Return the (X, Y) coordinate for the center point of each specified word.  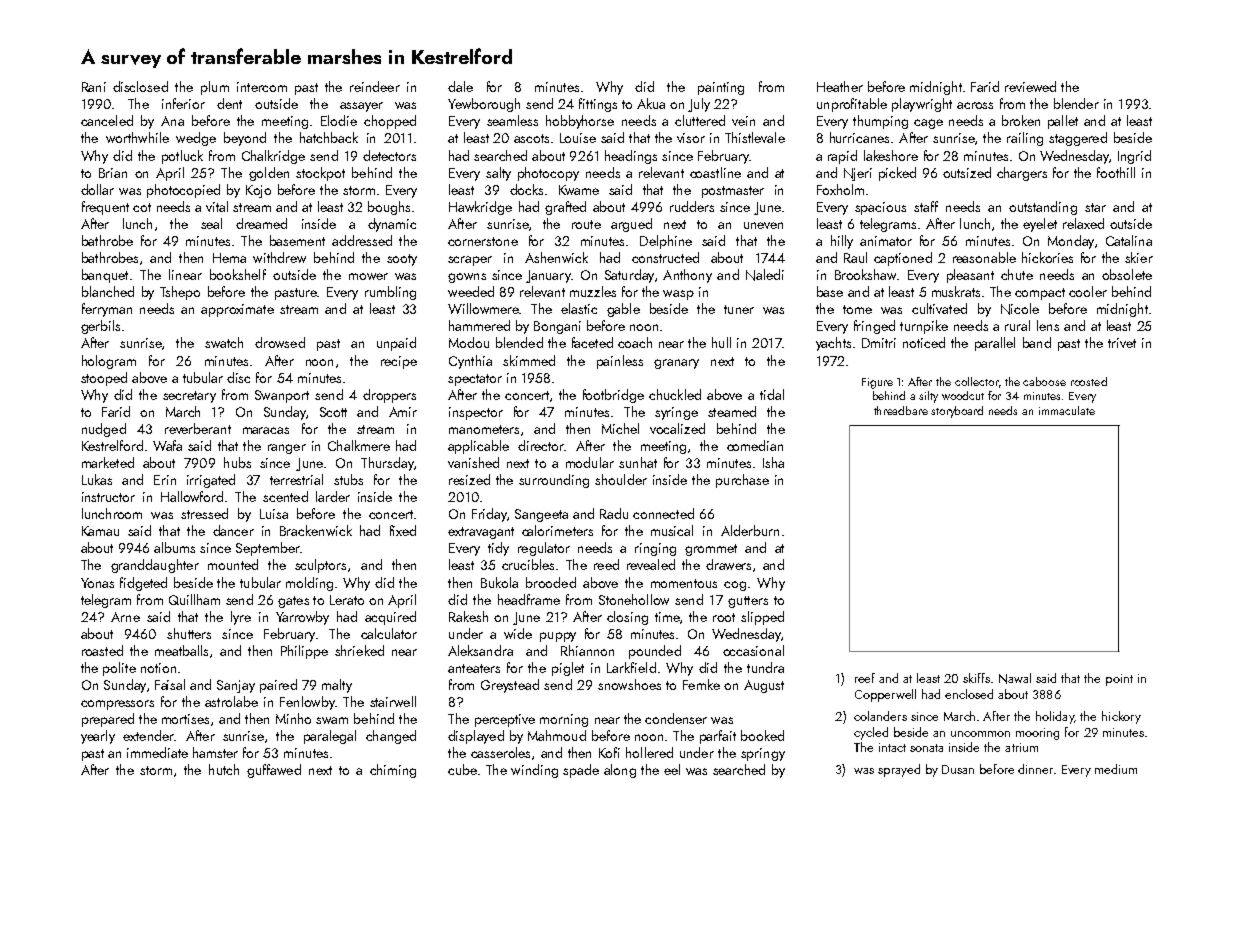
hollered (649, 752)
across (975, 105)
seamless (512, 120)
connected (663, 513)
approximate (237, 310)
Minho (293, 718)
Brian (113, 173)
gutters (748, 602)
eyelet (1040, 225)
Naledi (765, 275)
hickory (1121, 717)
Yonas (97, 583)
